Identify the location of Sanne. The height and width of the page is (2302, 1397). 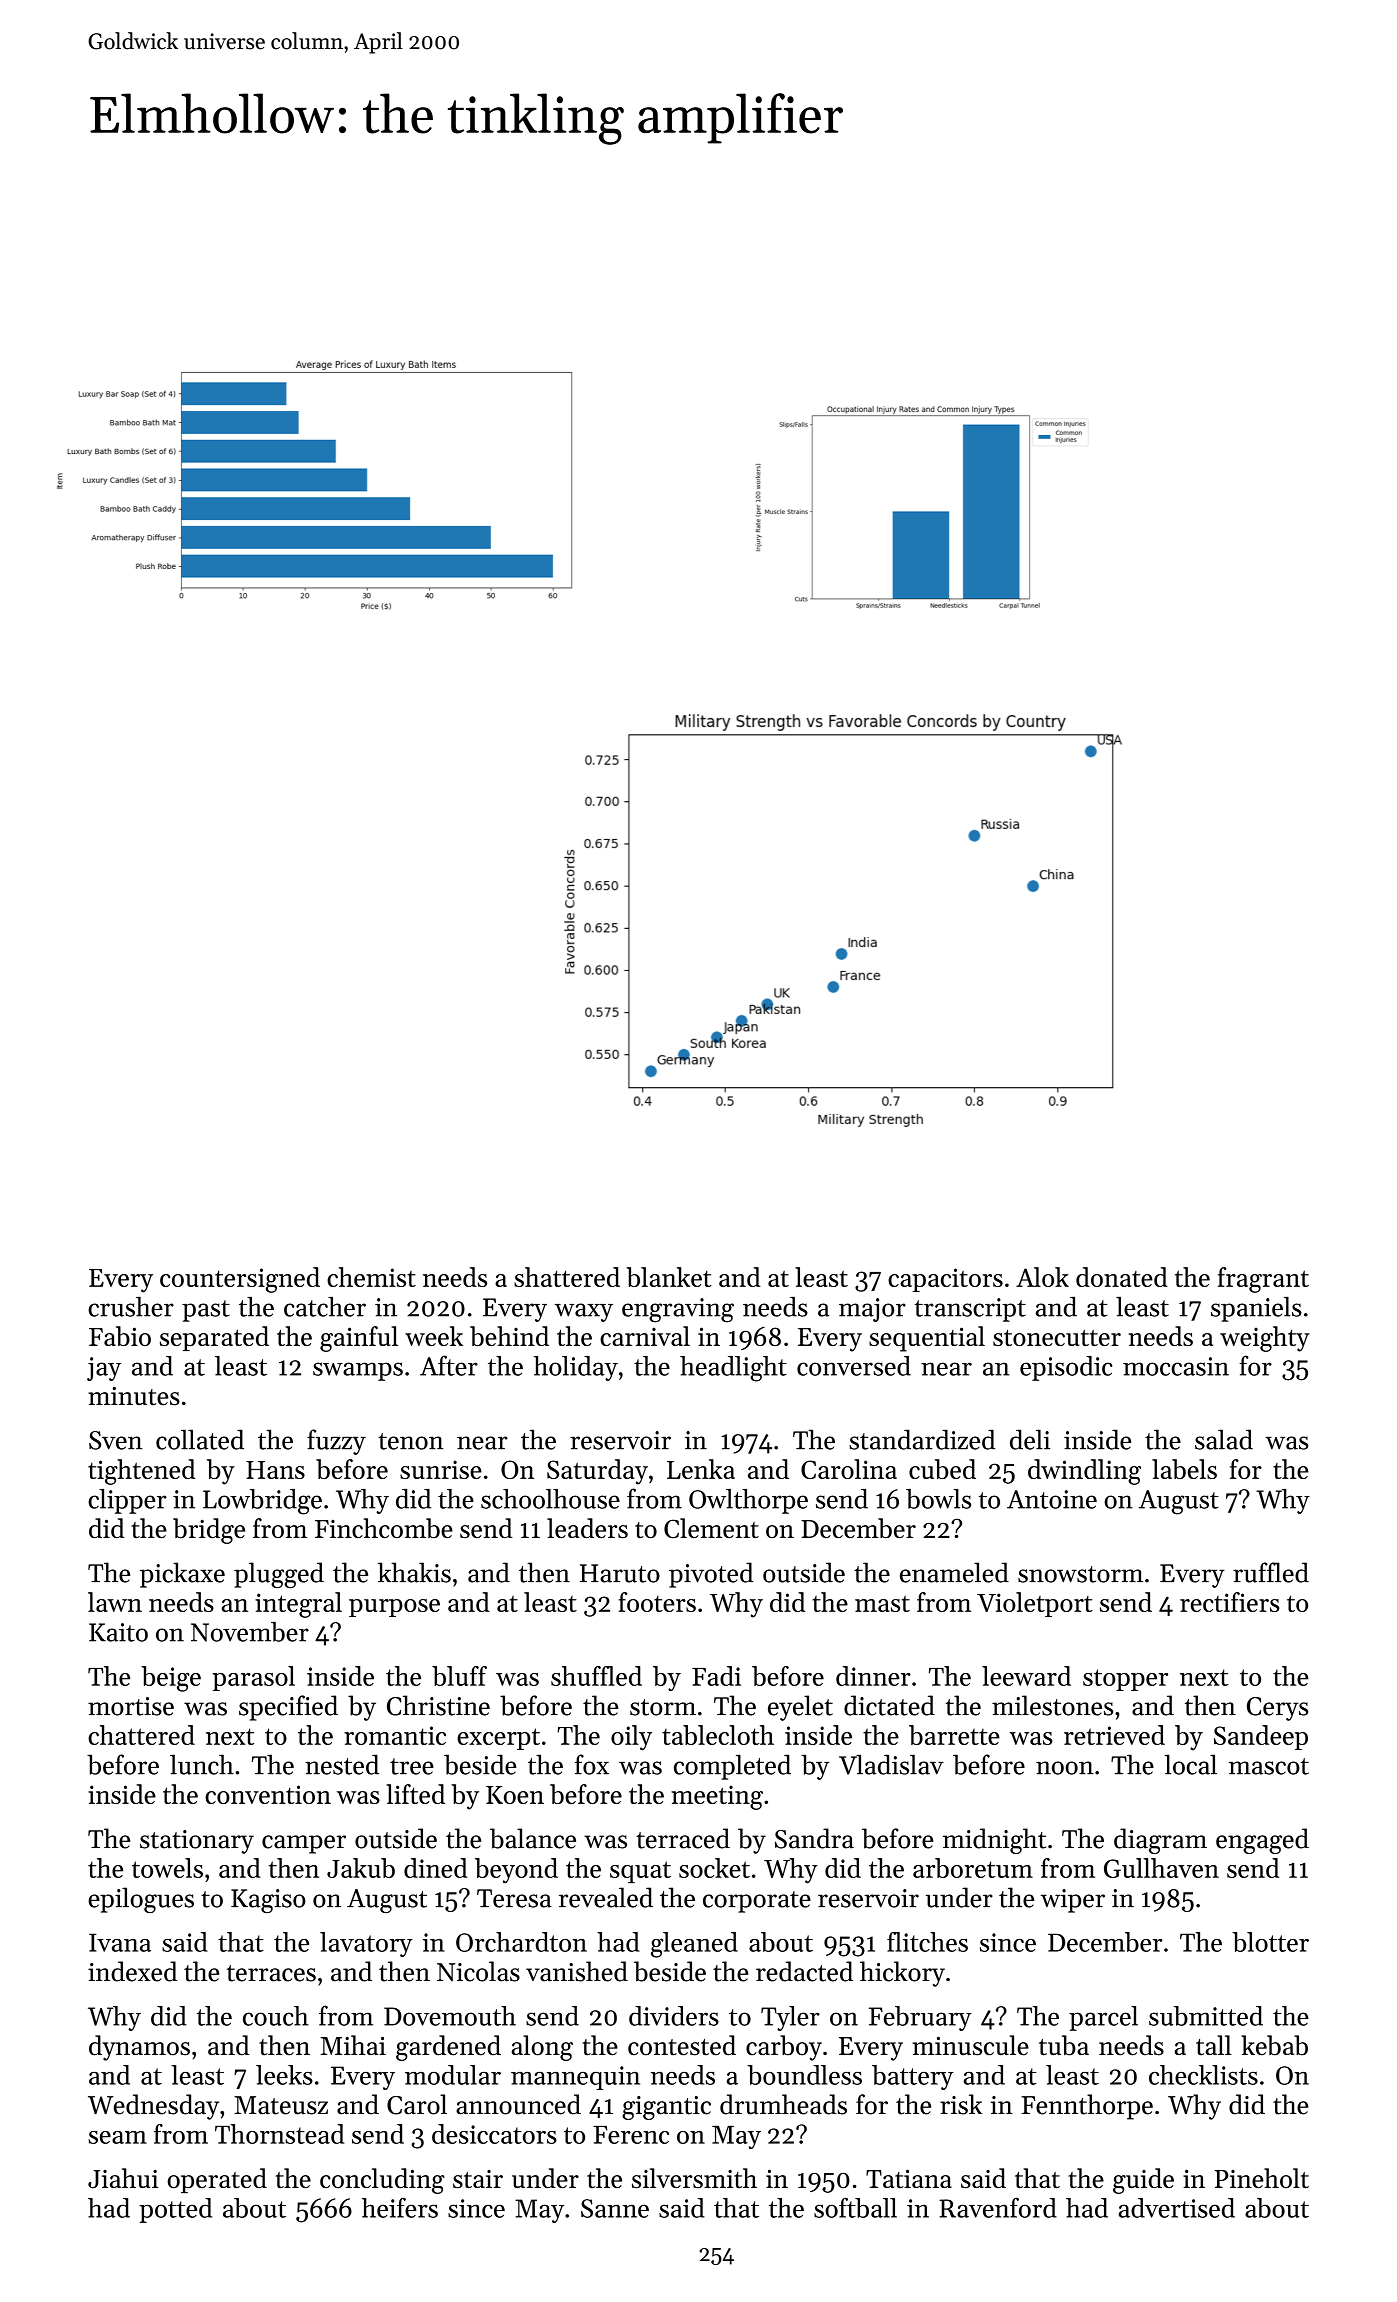
(615, 2208).
